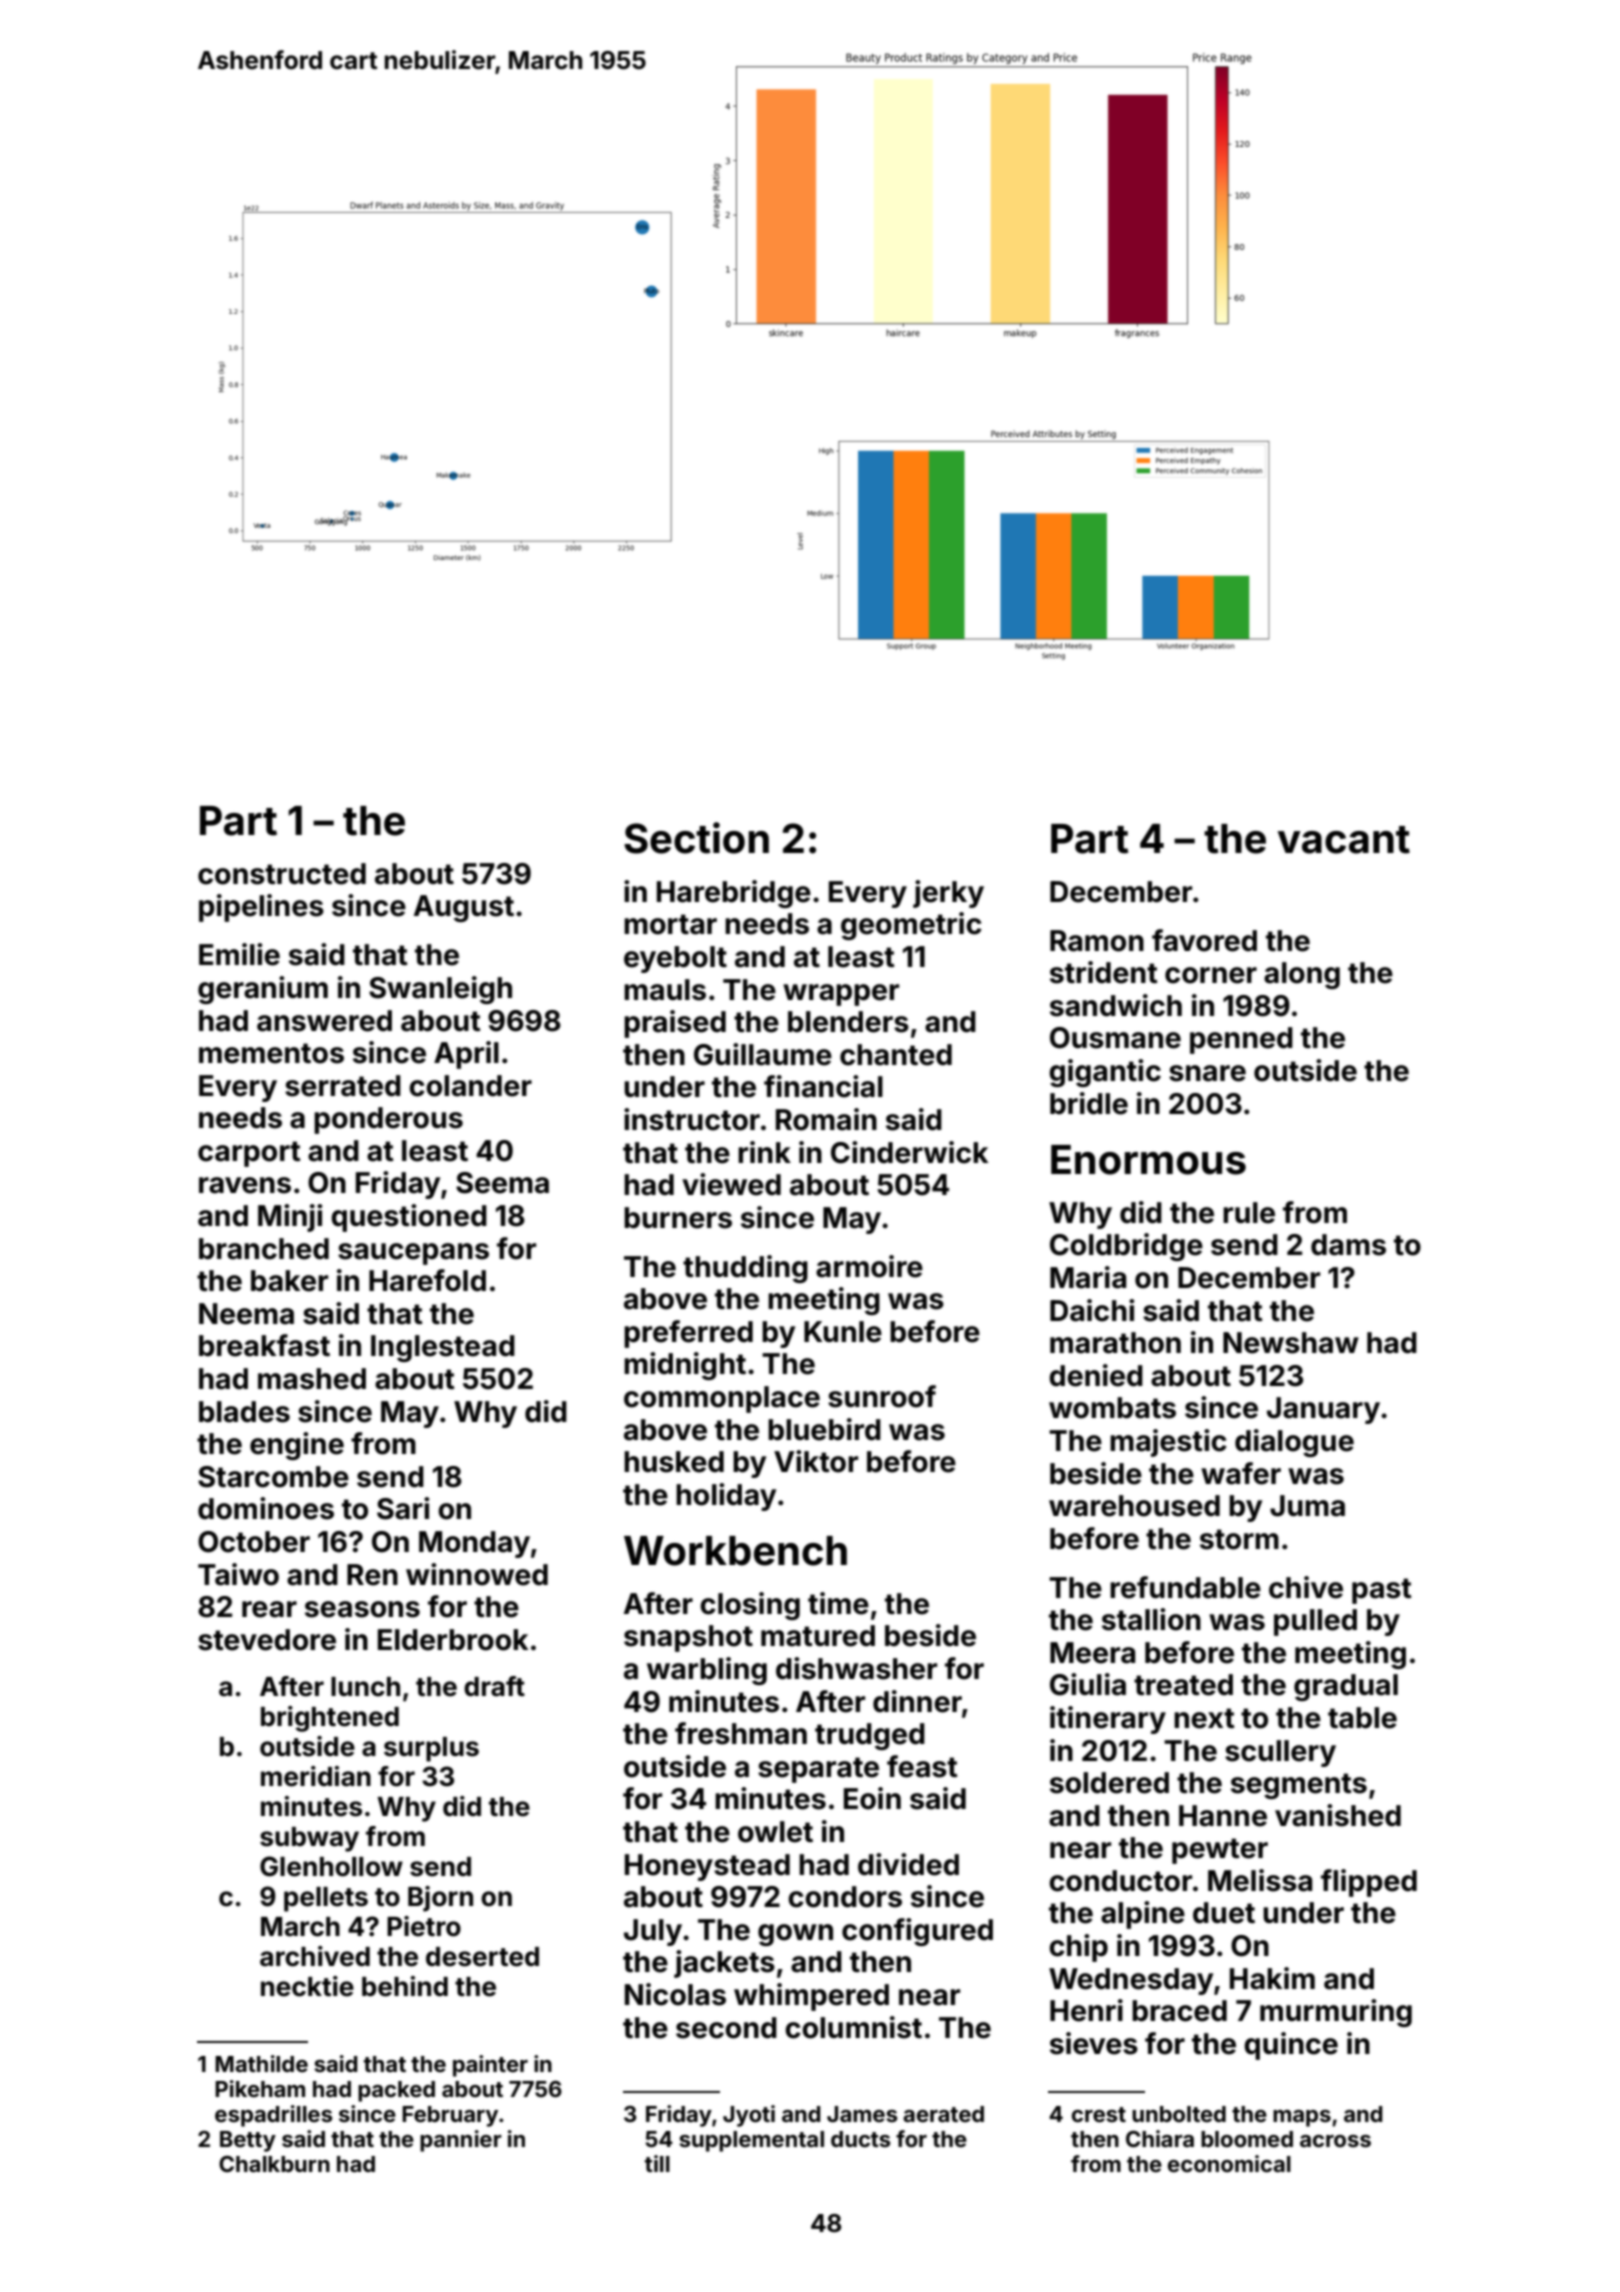 Image resolution: width=1620 pixels, height=2292 pixels. Describe the element at coordinates (282, 874) in the page. I see `constructed` at that location.
